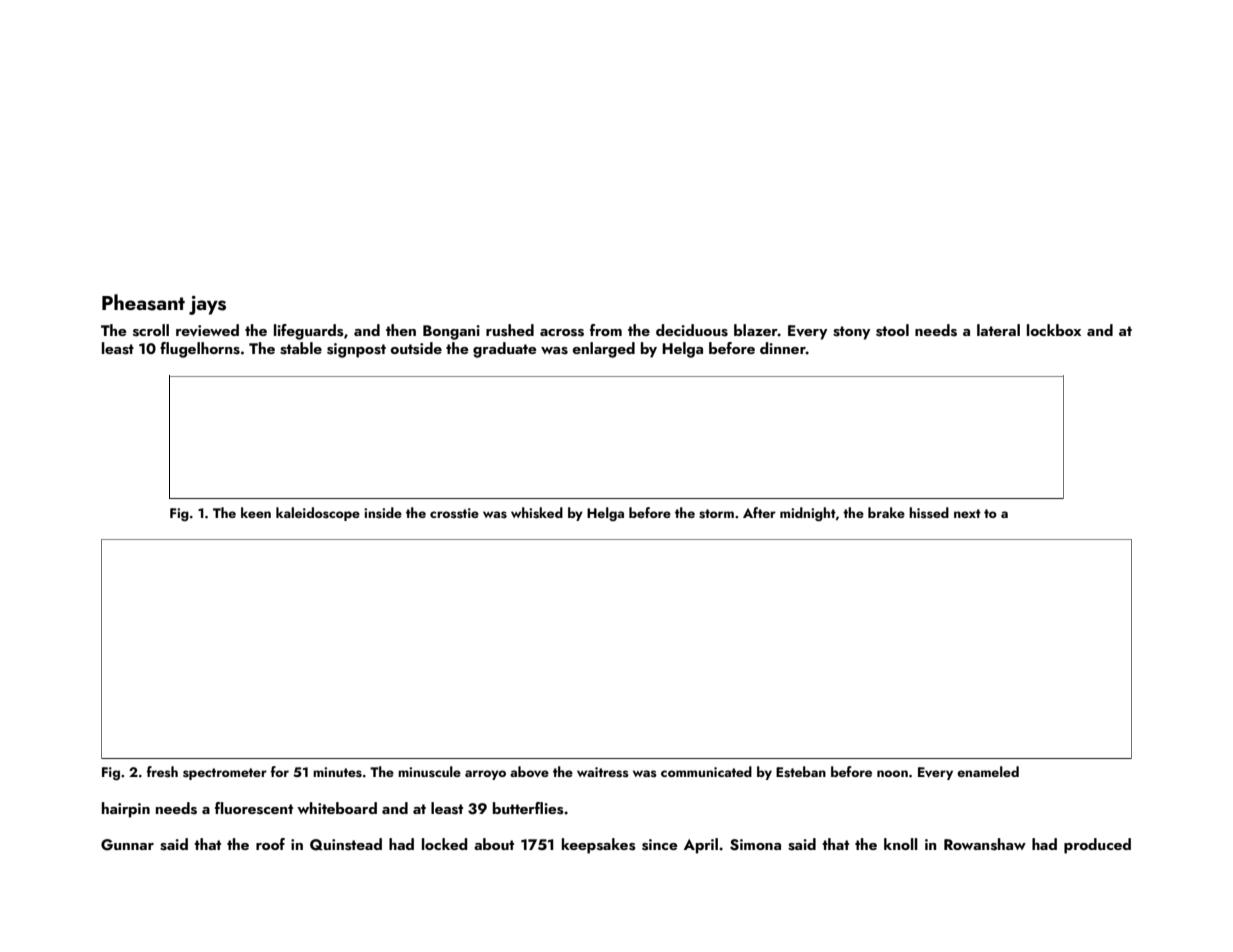 The width and height of the screenshot is (1233, 952). I want to click on kaleidoscope, so click(318, 514).
